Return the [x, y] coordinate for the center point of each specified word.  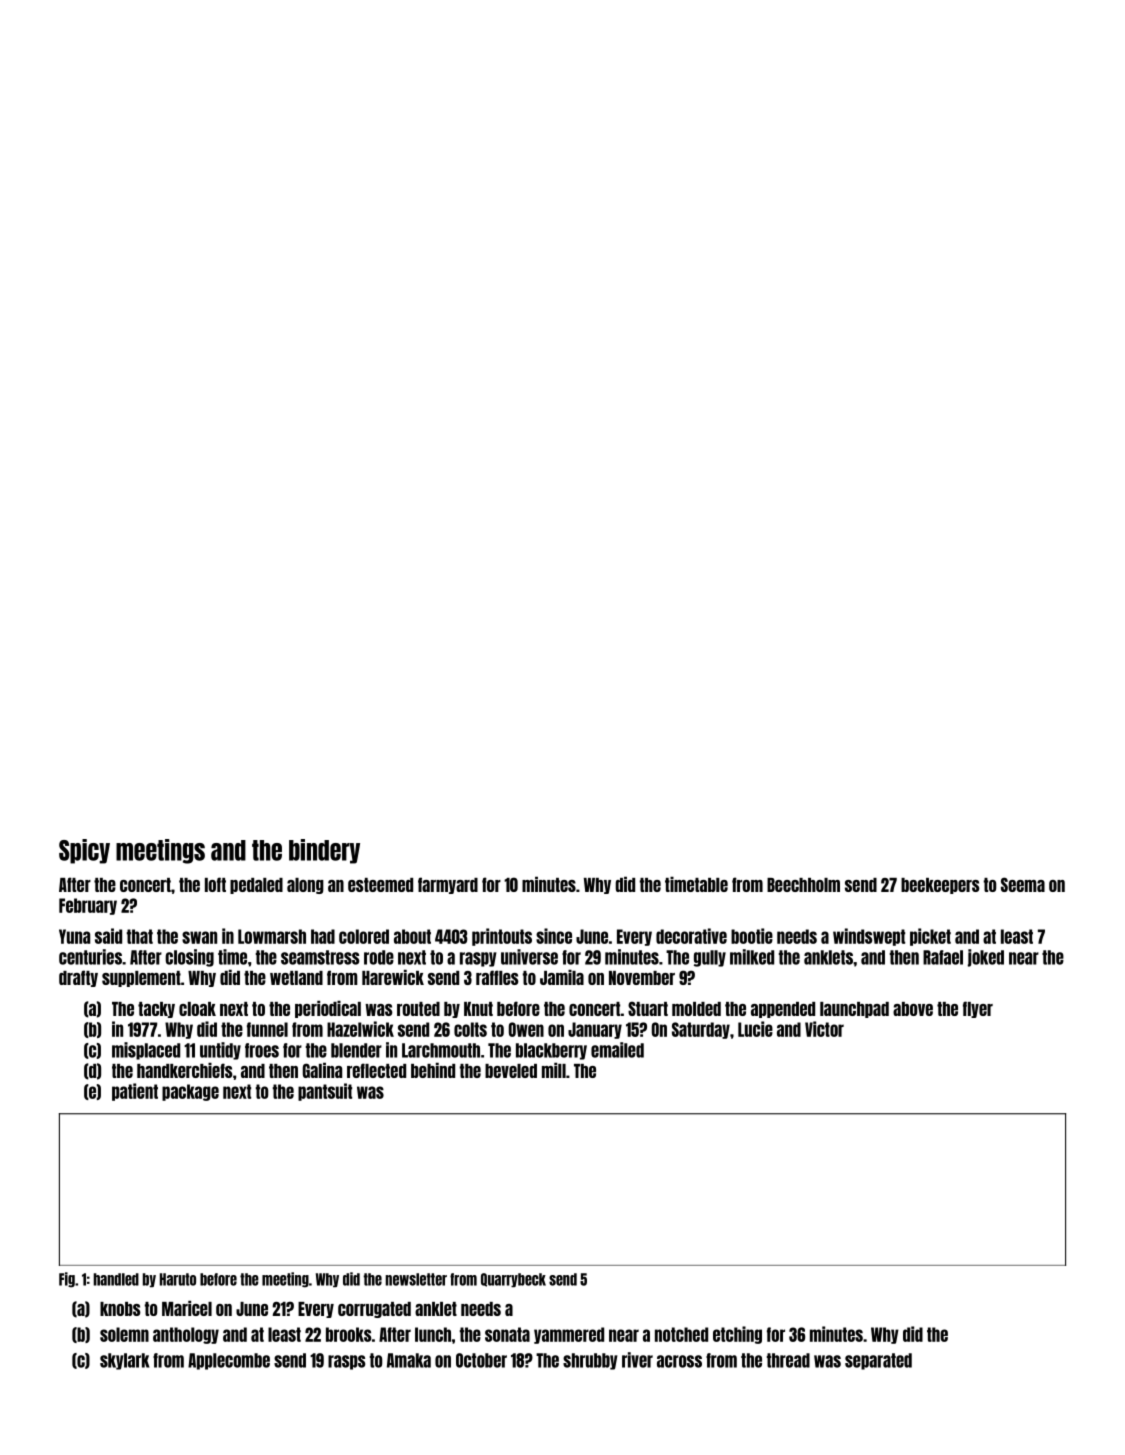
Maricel [187, 1308]
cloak [197, 1009]
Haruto [178, 1279]
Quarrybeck [513, 1280]
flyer [978, 1009]
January [595, 1030]
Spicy [84, 851]
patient [135, 1092]
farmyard [448, 885]
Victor [824, 1029]
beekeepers [940, 886]
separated [878, 1361]
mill [554, 1070]
